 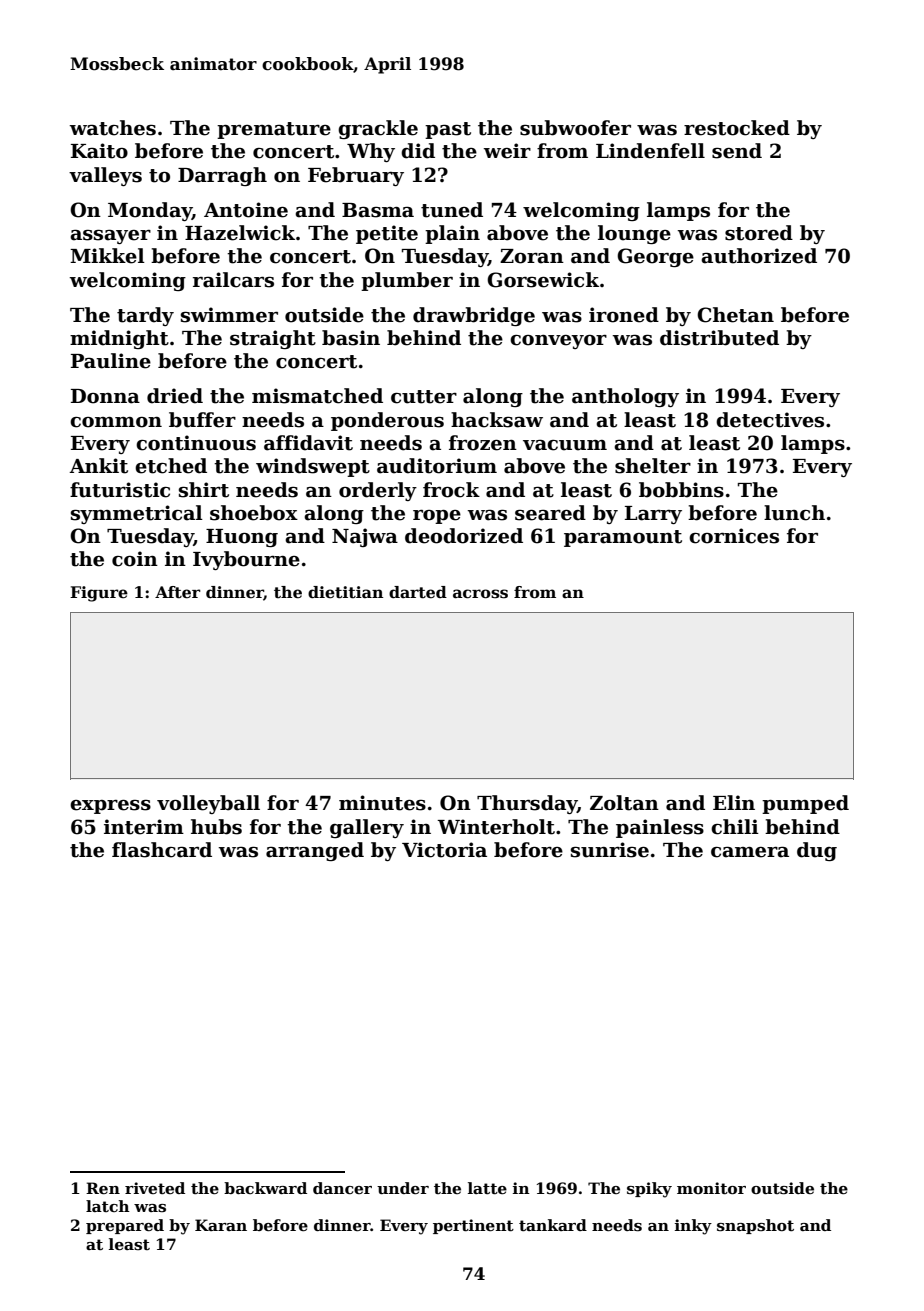 What do you see at coordinates (759, 233) in the screenshot?
I see `stored` at bounding box center [759, 233].
